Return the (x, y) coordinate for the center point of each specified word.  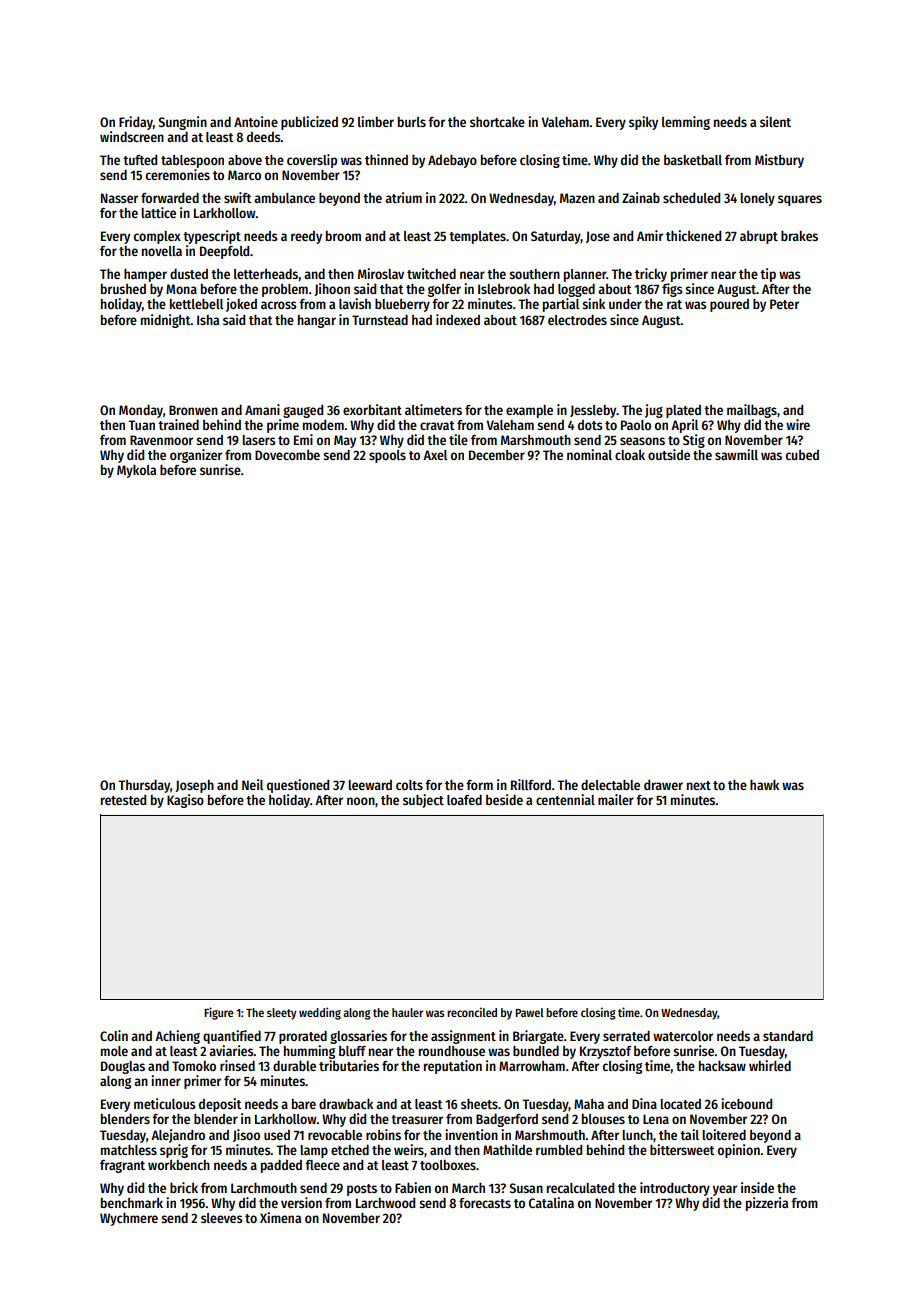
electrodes (577, 320)
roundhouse (452, 1051)
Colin (114, 1035)
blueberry (402, 305)
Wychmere (129, 1219)
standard (788, 1036)
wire (798, 424)
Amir (650, 235)
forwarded (170, 198)
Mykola (136, 471)
